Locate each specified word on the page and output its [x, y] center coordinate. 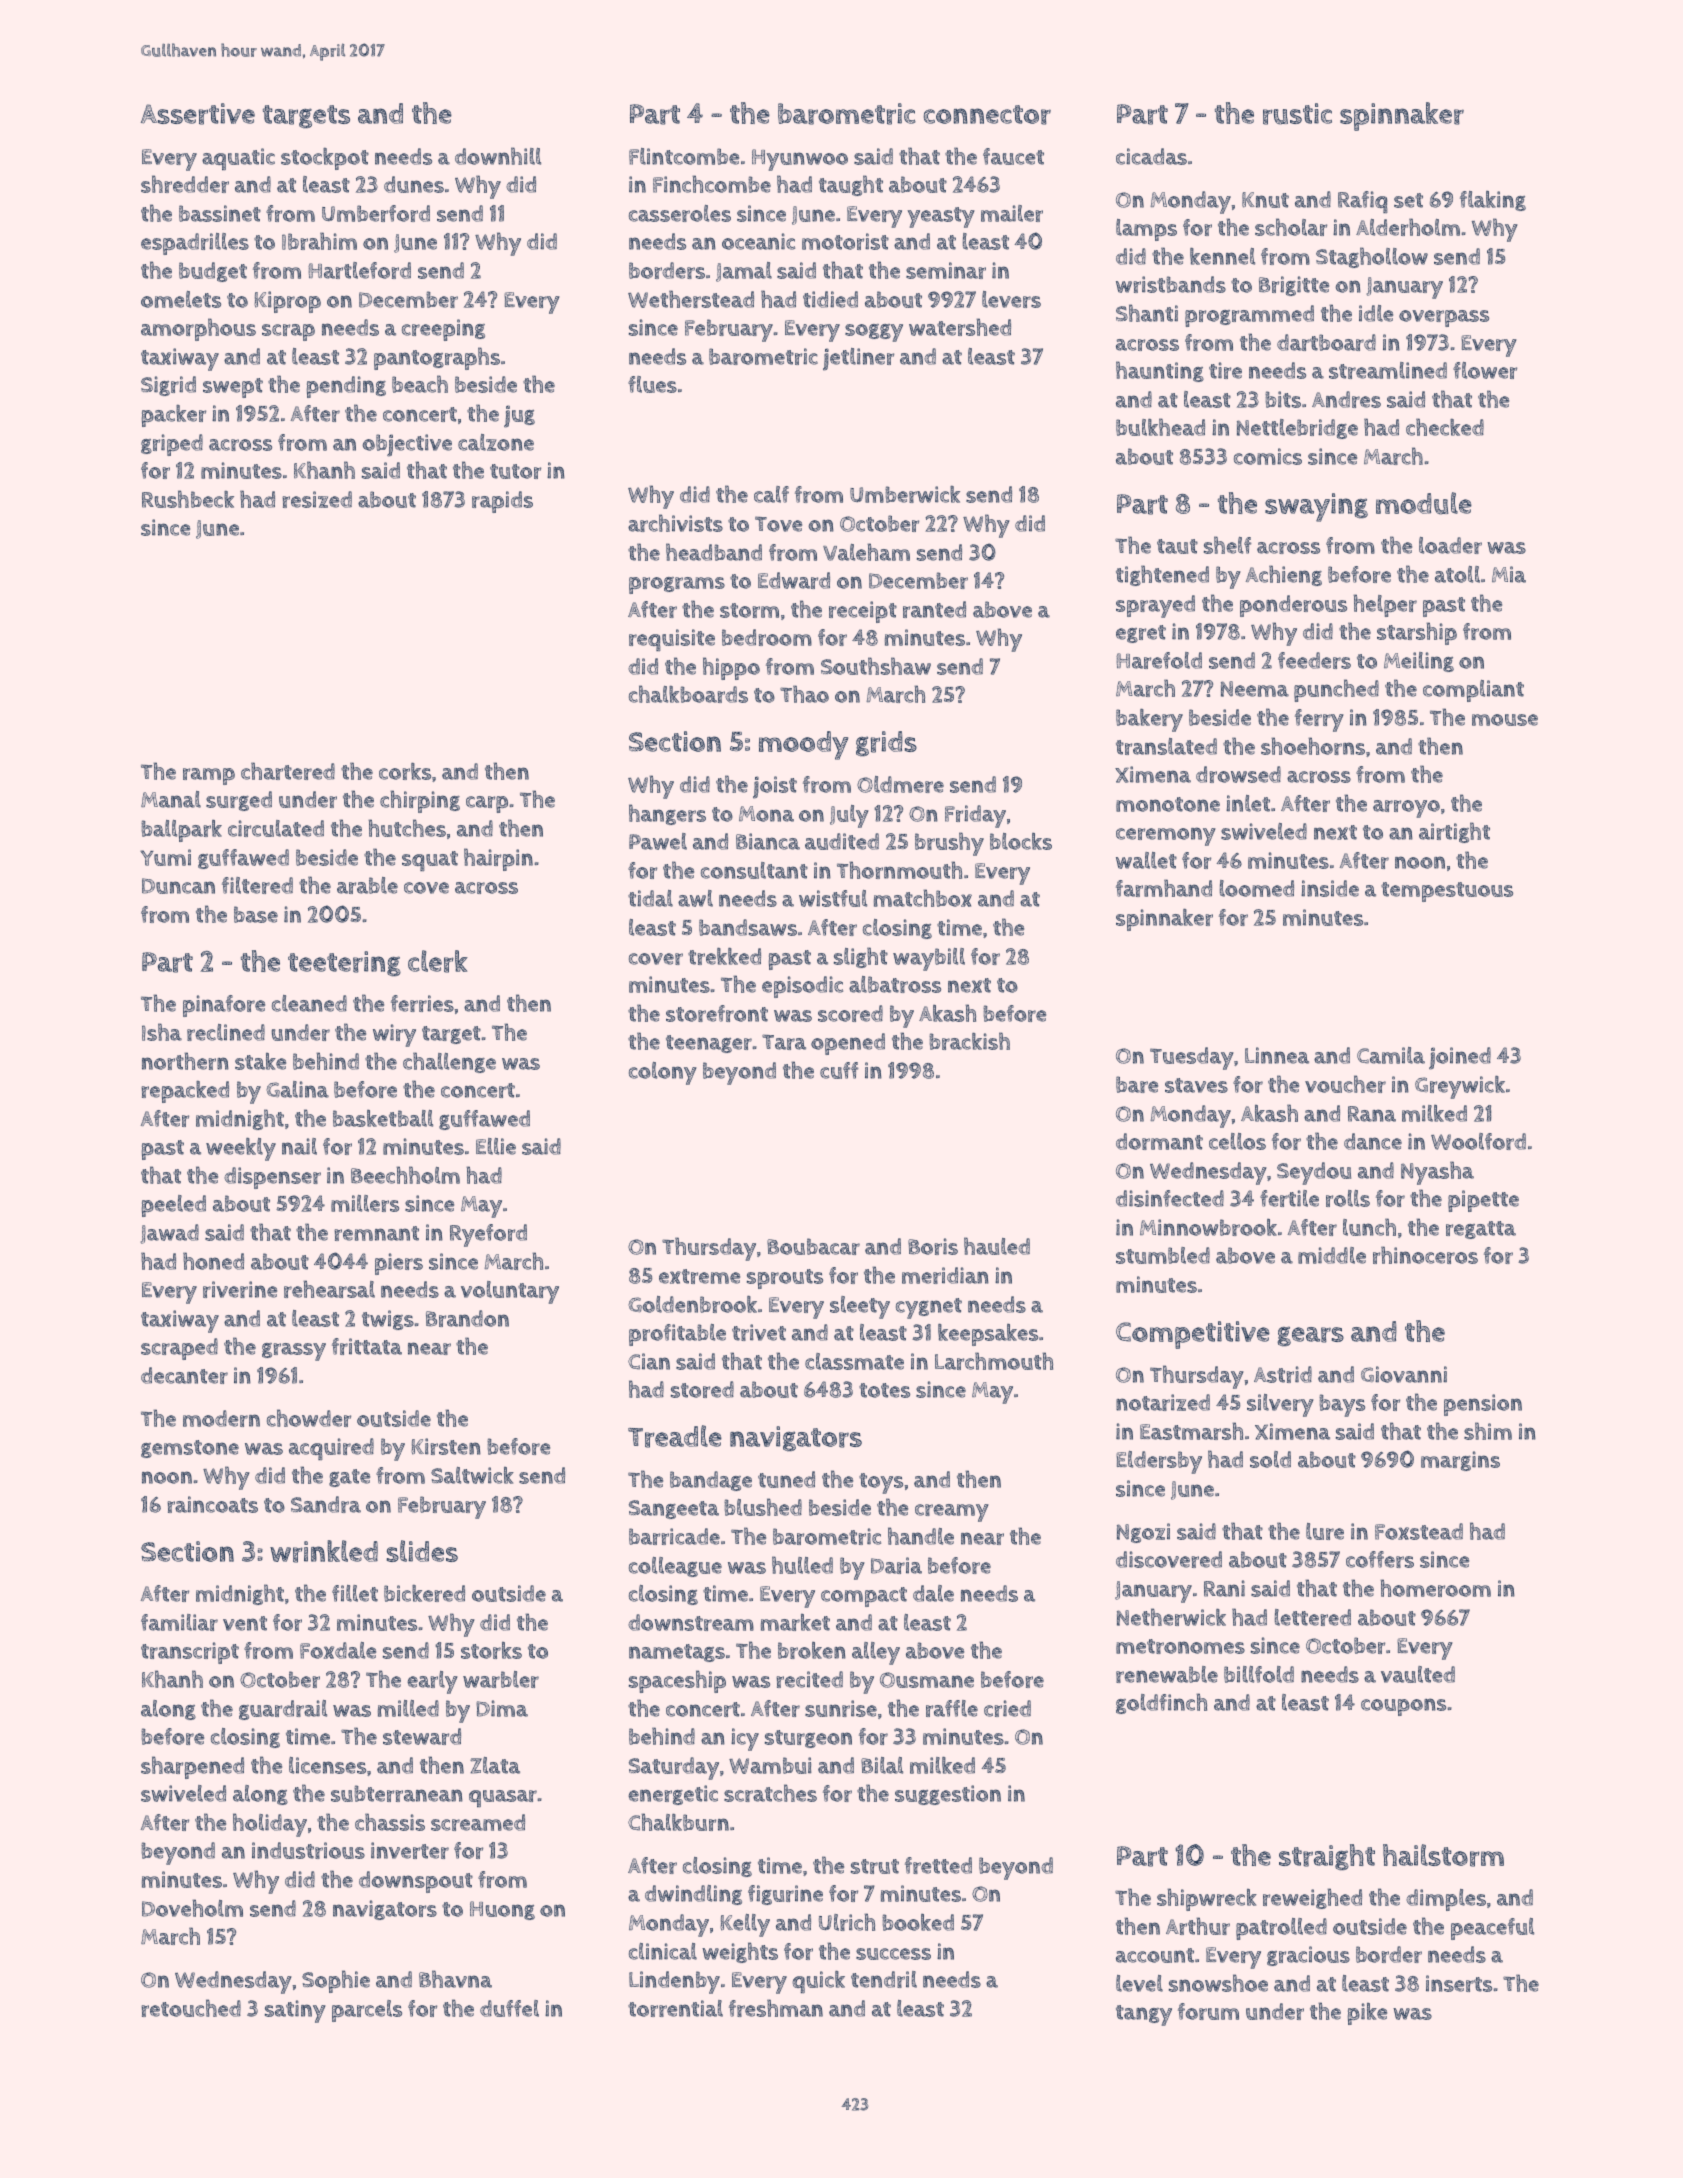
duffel [509, 2008]
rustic [1297, 114]
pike [1367, 2014]
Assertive [198, 114]
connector [987, 115]
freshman [776, 2008]
